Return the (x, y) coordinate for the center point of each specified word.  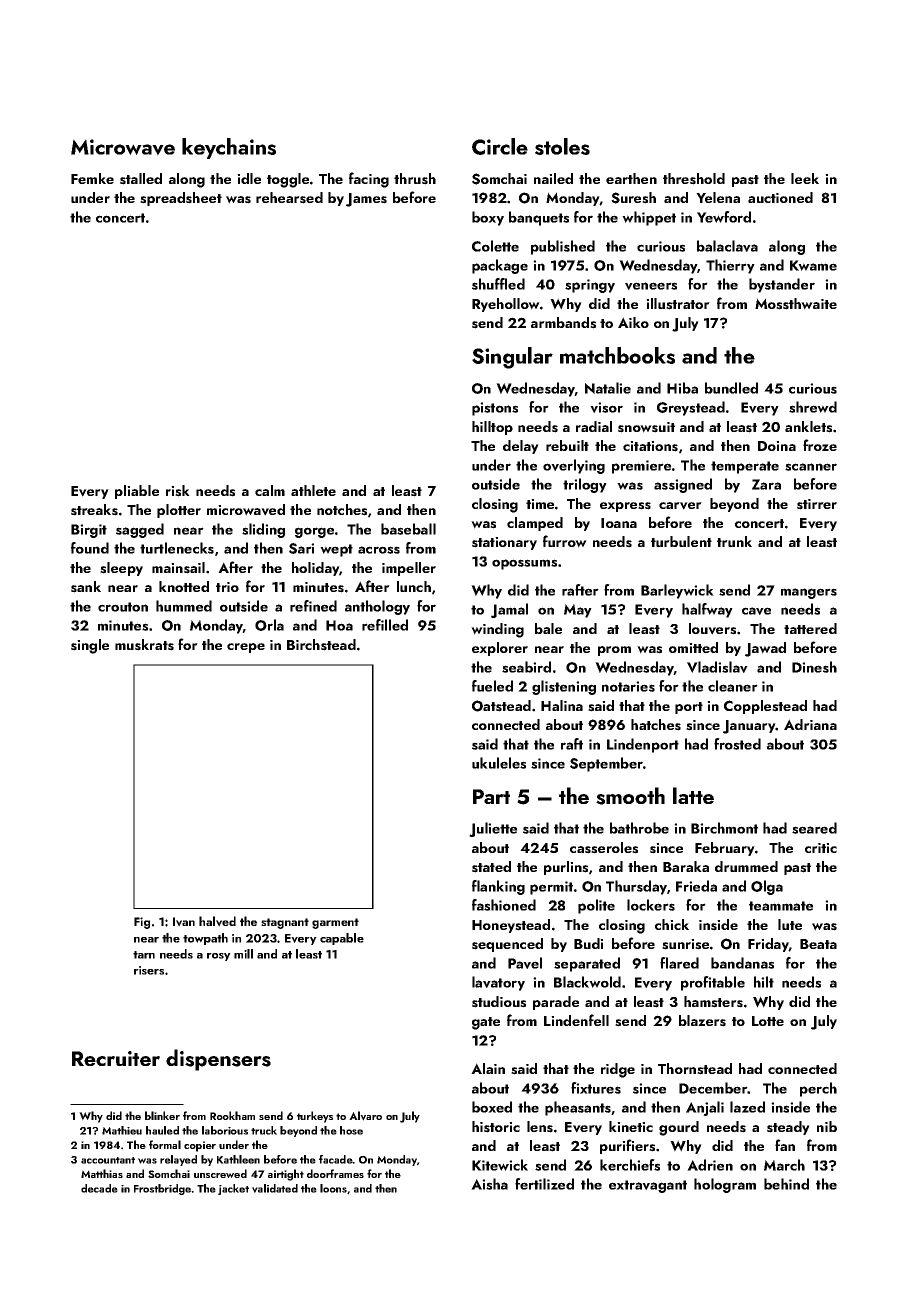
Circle (500, 146)
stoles (562, 146)
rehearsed (289, 198)
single (90, 646)
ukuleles (499, 763)
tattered (810, 628)
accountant (108, 1160)
